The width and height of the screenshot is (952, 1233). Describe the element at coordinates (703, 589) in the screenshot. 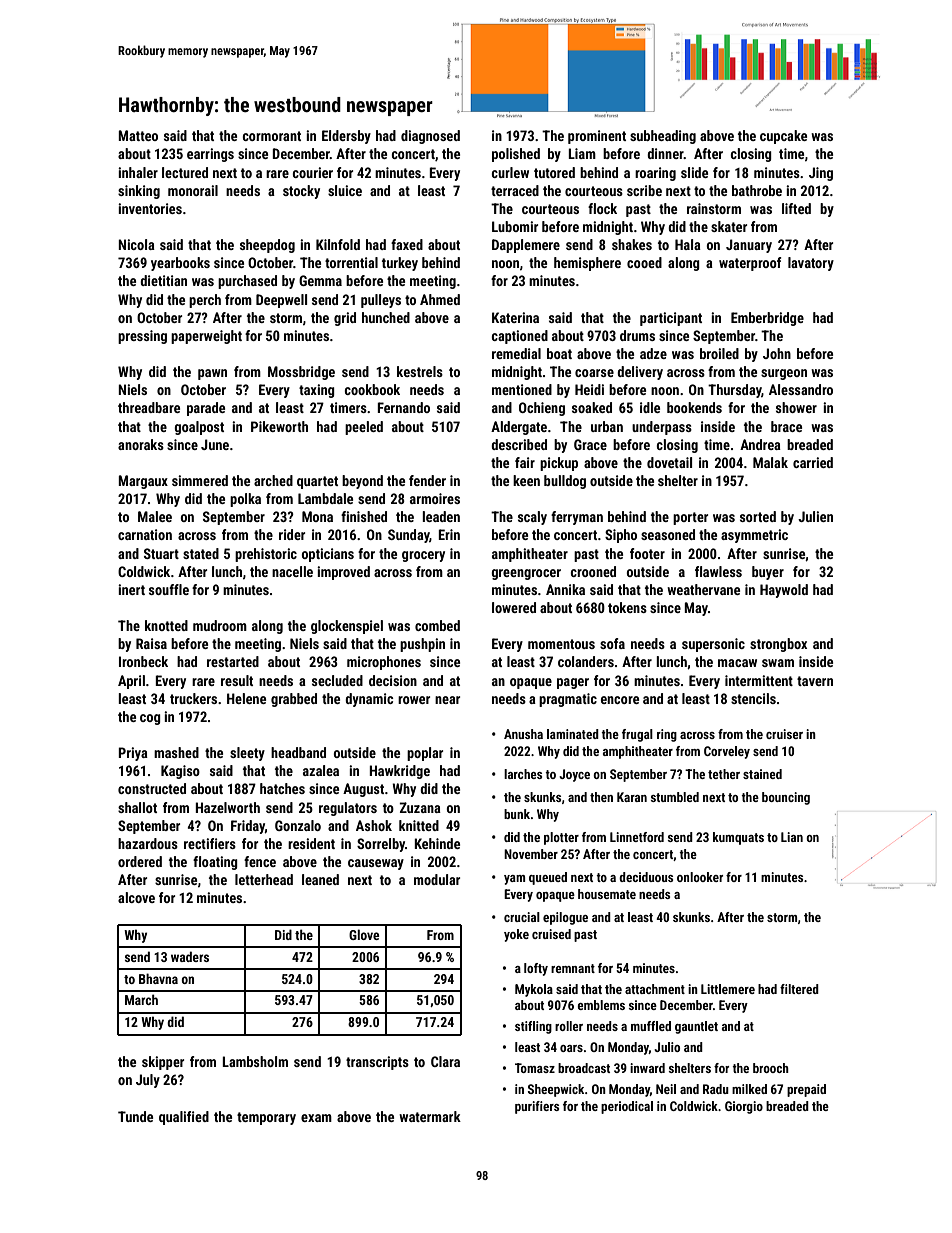

I see `weathervane` at that location.
